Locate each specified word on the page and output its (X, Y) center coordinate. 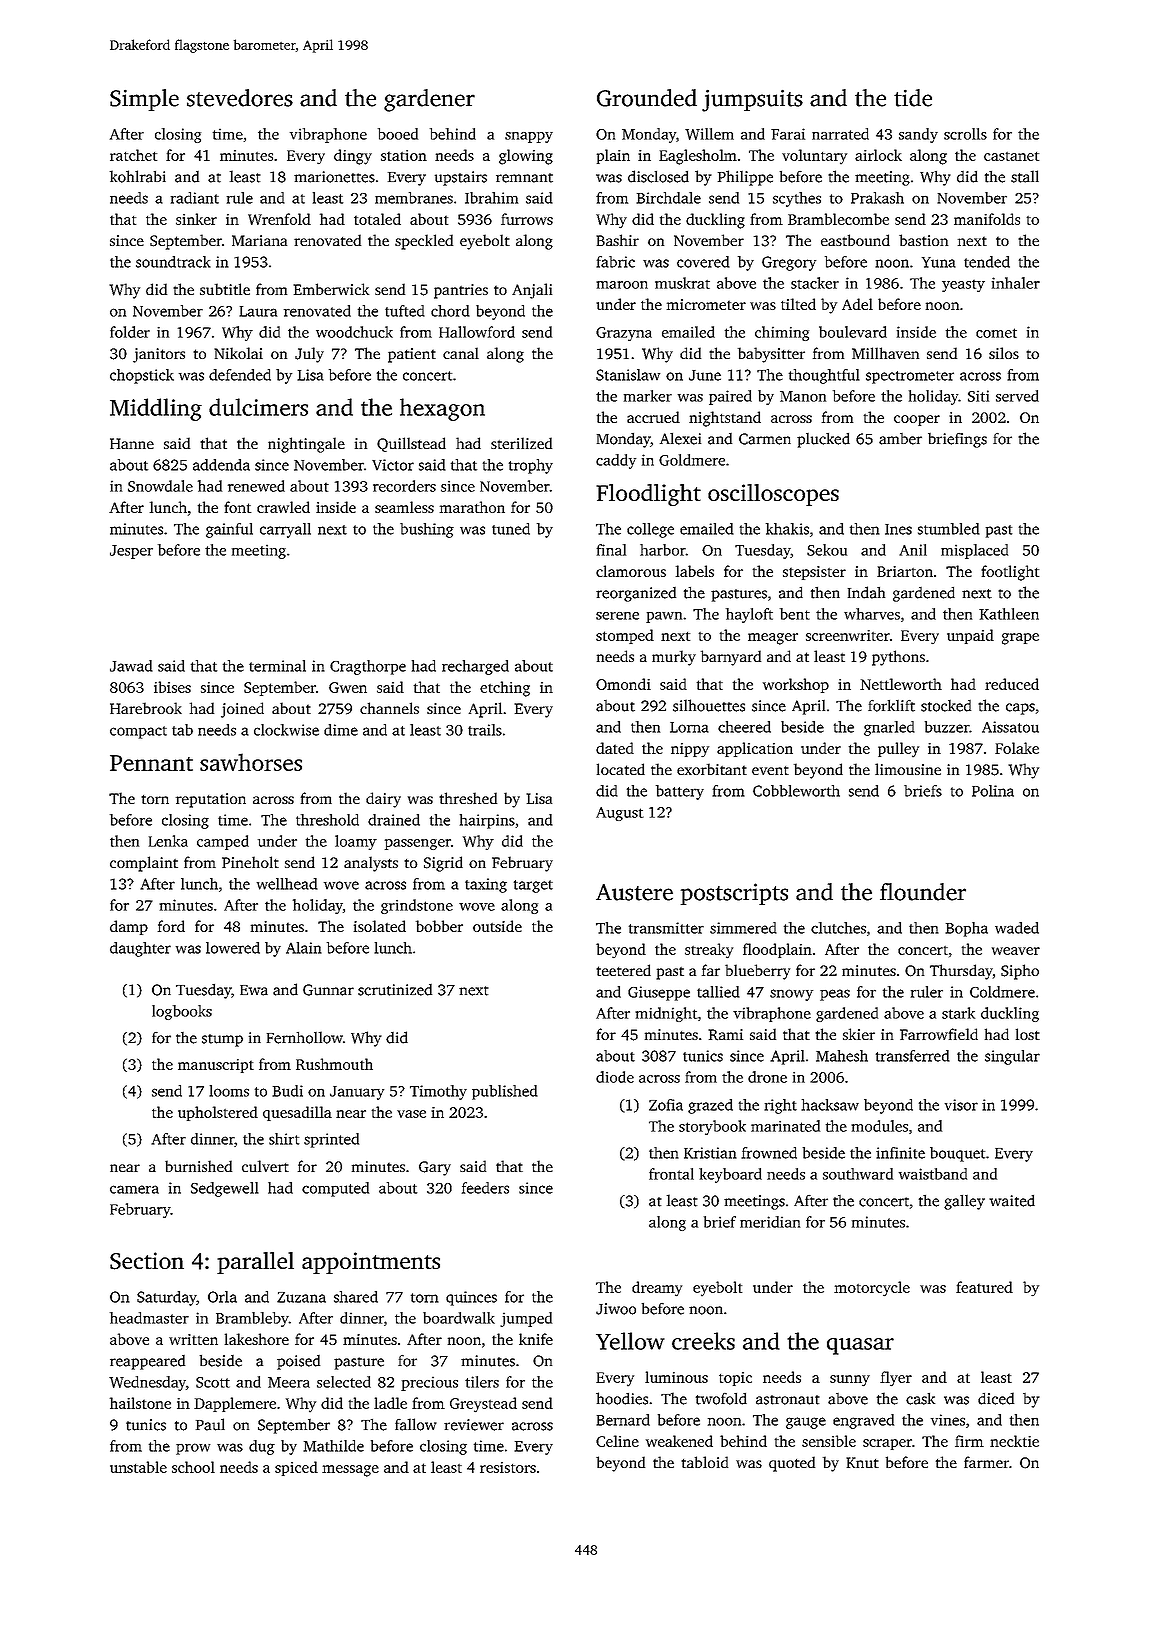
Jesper (131, 552)
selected (344, 1382)
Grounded (647, 98)
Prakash (877, 198)
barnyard (731, 658)
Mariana (259, 240)
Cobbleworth (796, 791)
